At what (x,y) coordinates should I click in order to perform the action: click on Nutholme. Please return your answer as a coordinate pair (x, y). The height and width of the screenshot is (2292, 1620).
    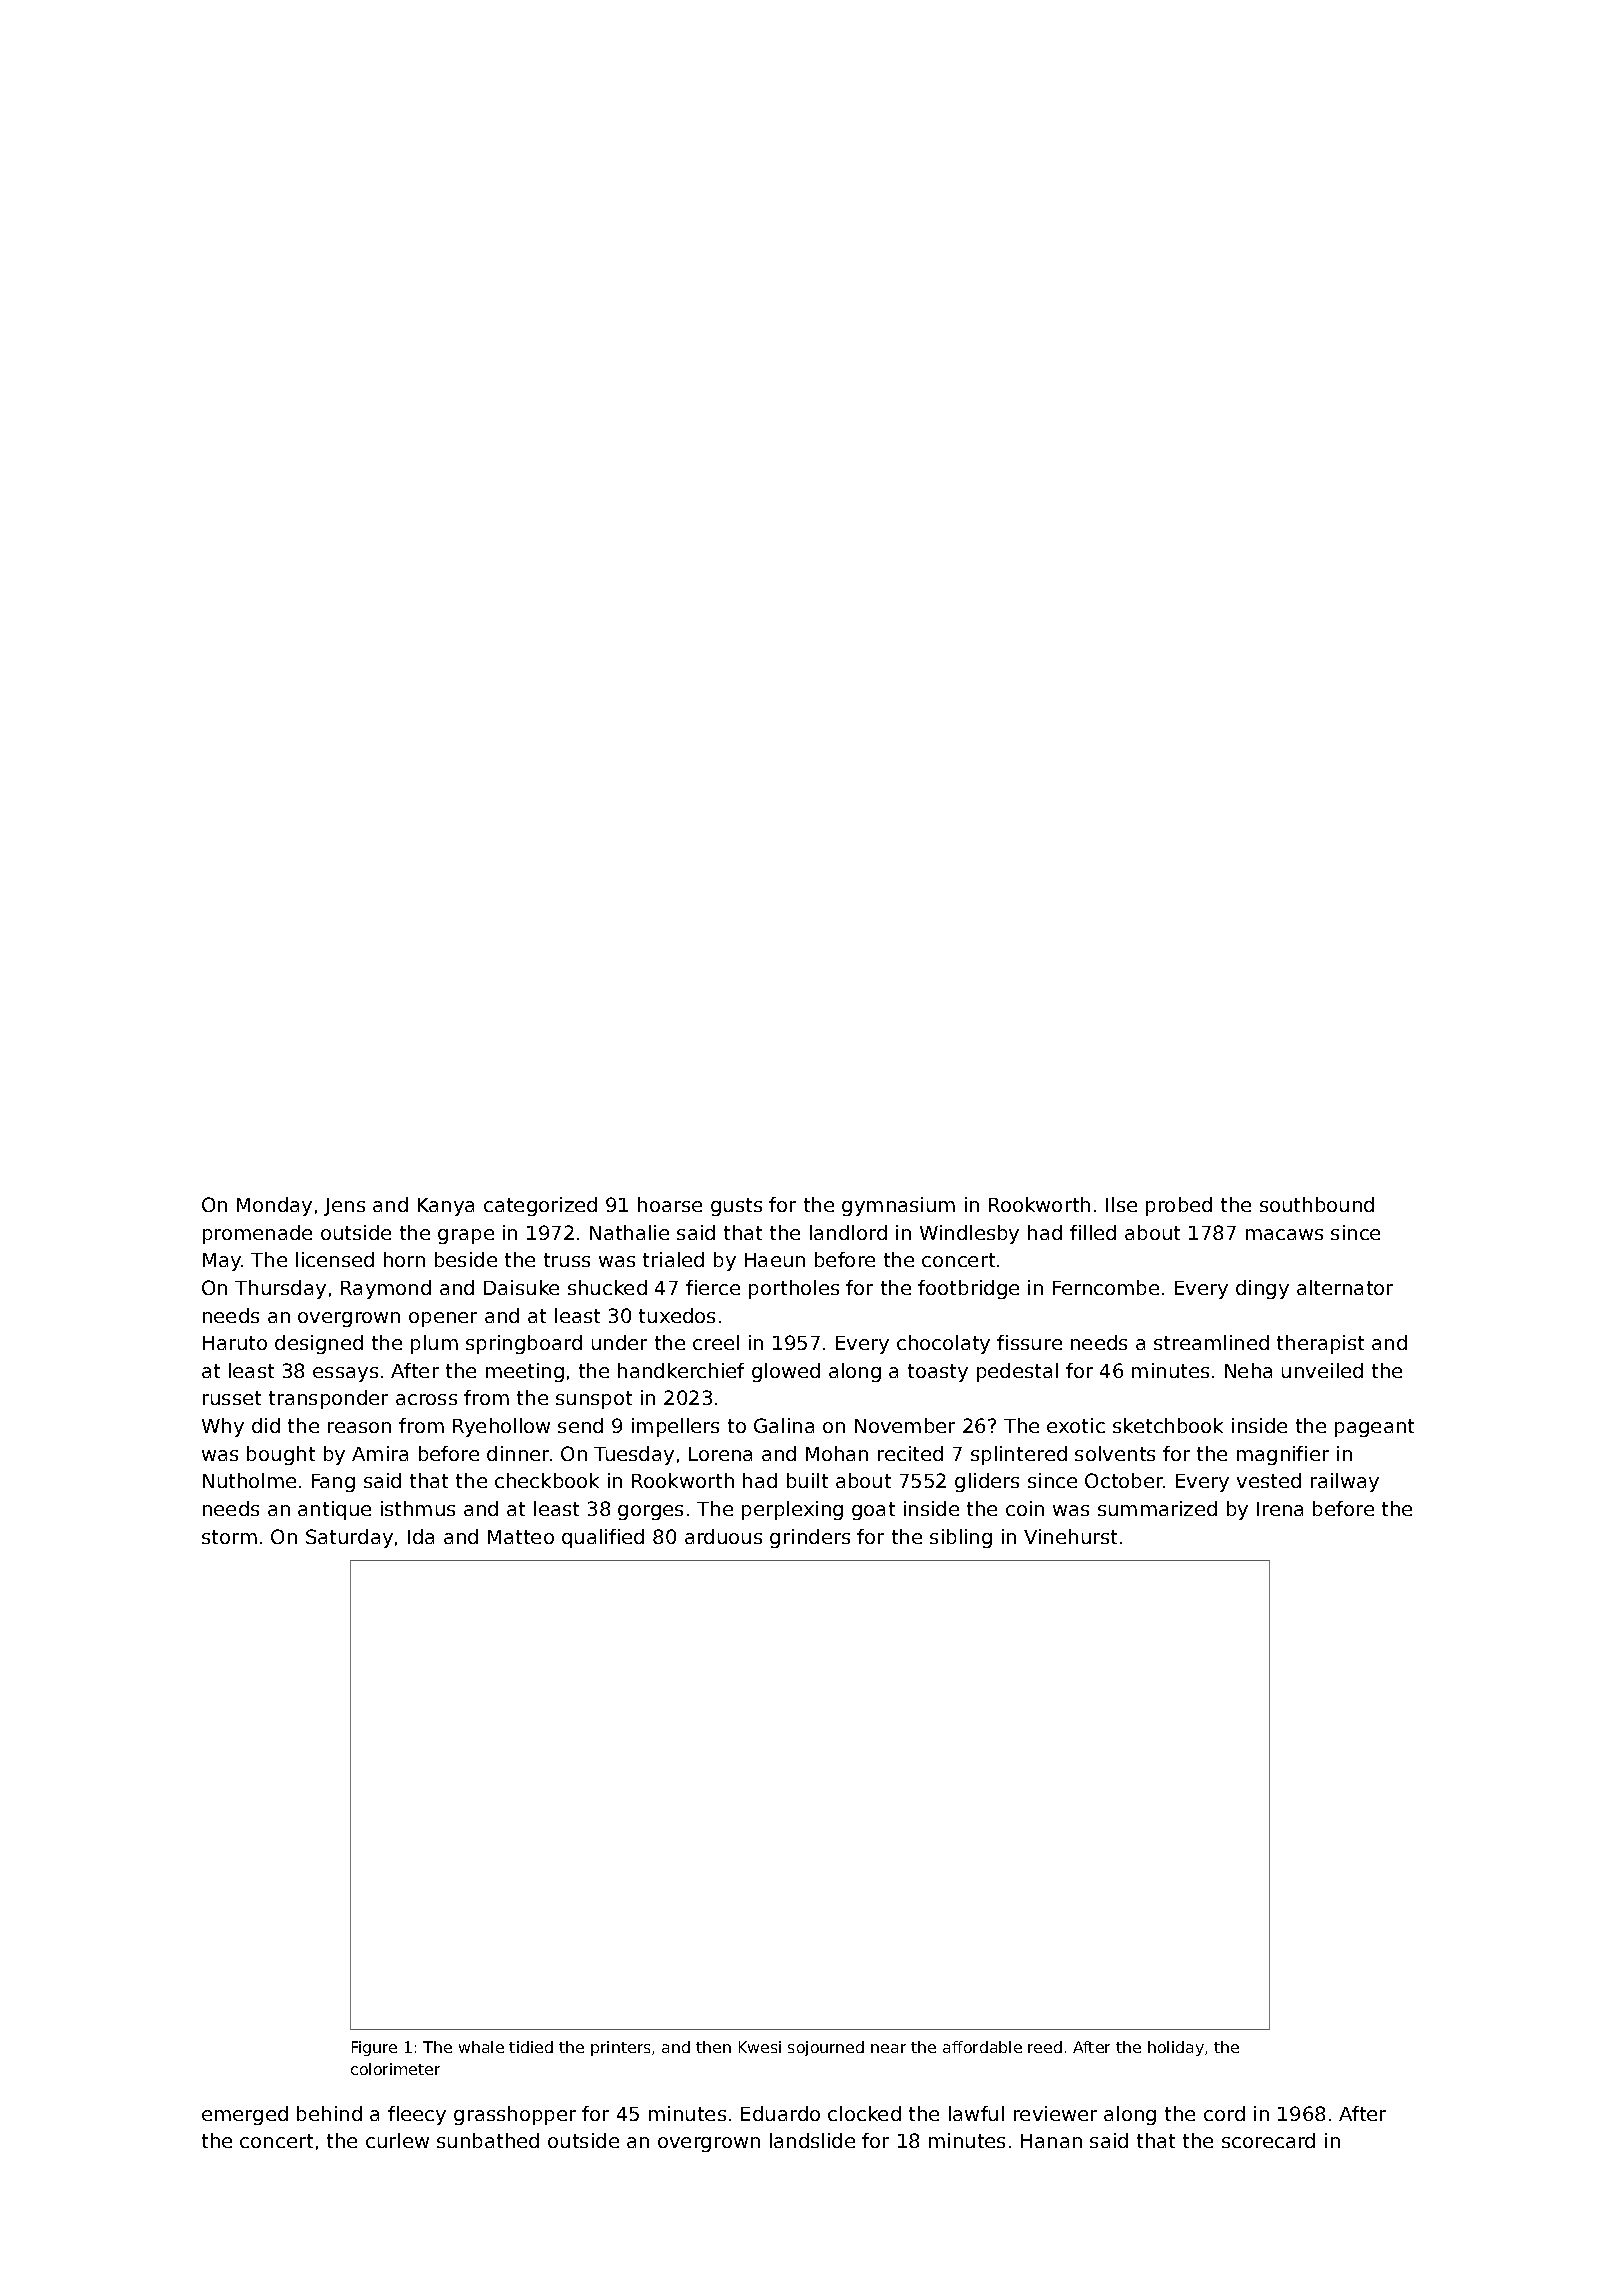
    Looking at the image, I should click on (249, 1480).
